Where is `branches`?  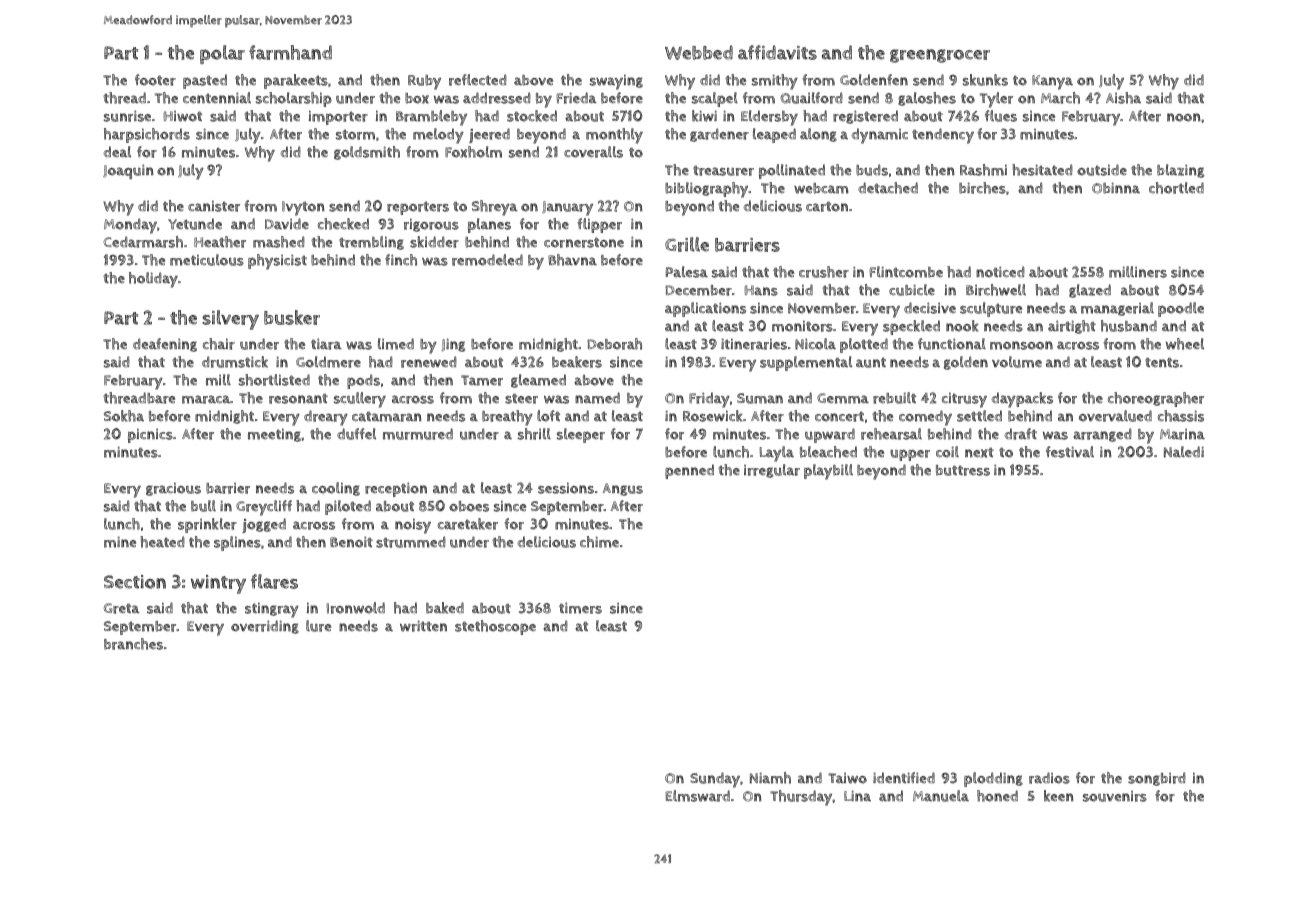 branches is located at coordinates (133, 644).
